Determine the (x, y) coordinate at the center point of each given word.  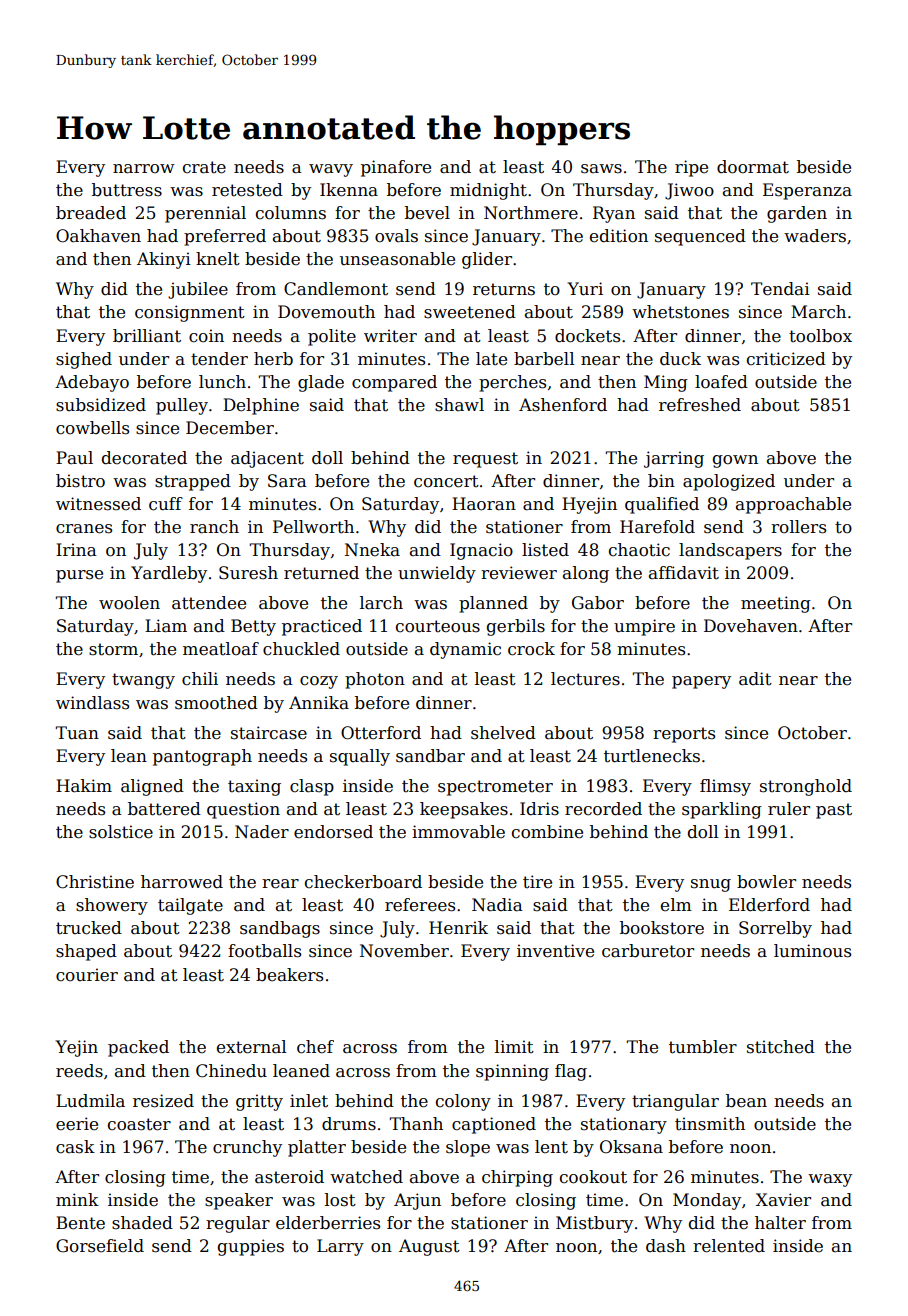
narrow (144, 169)
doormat (753, 167)
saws (601, 169)
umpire (644, 627)
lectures (585, 679)
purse (79, 576)
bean (746, 1101)
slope (468, 1148)
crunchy (247, 1148)
